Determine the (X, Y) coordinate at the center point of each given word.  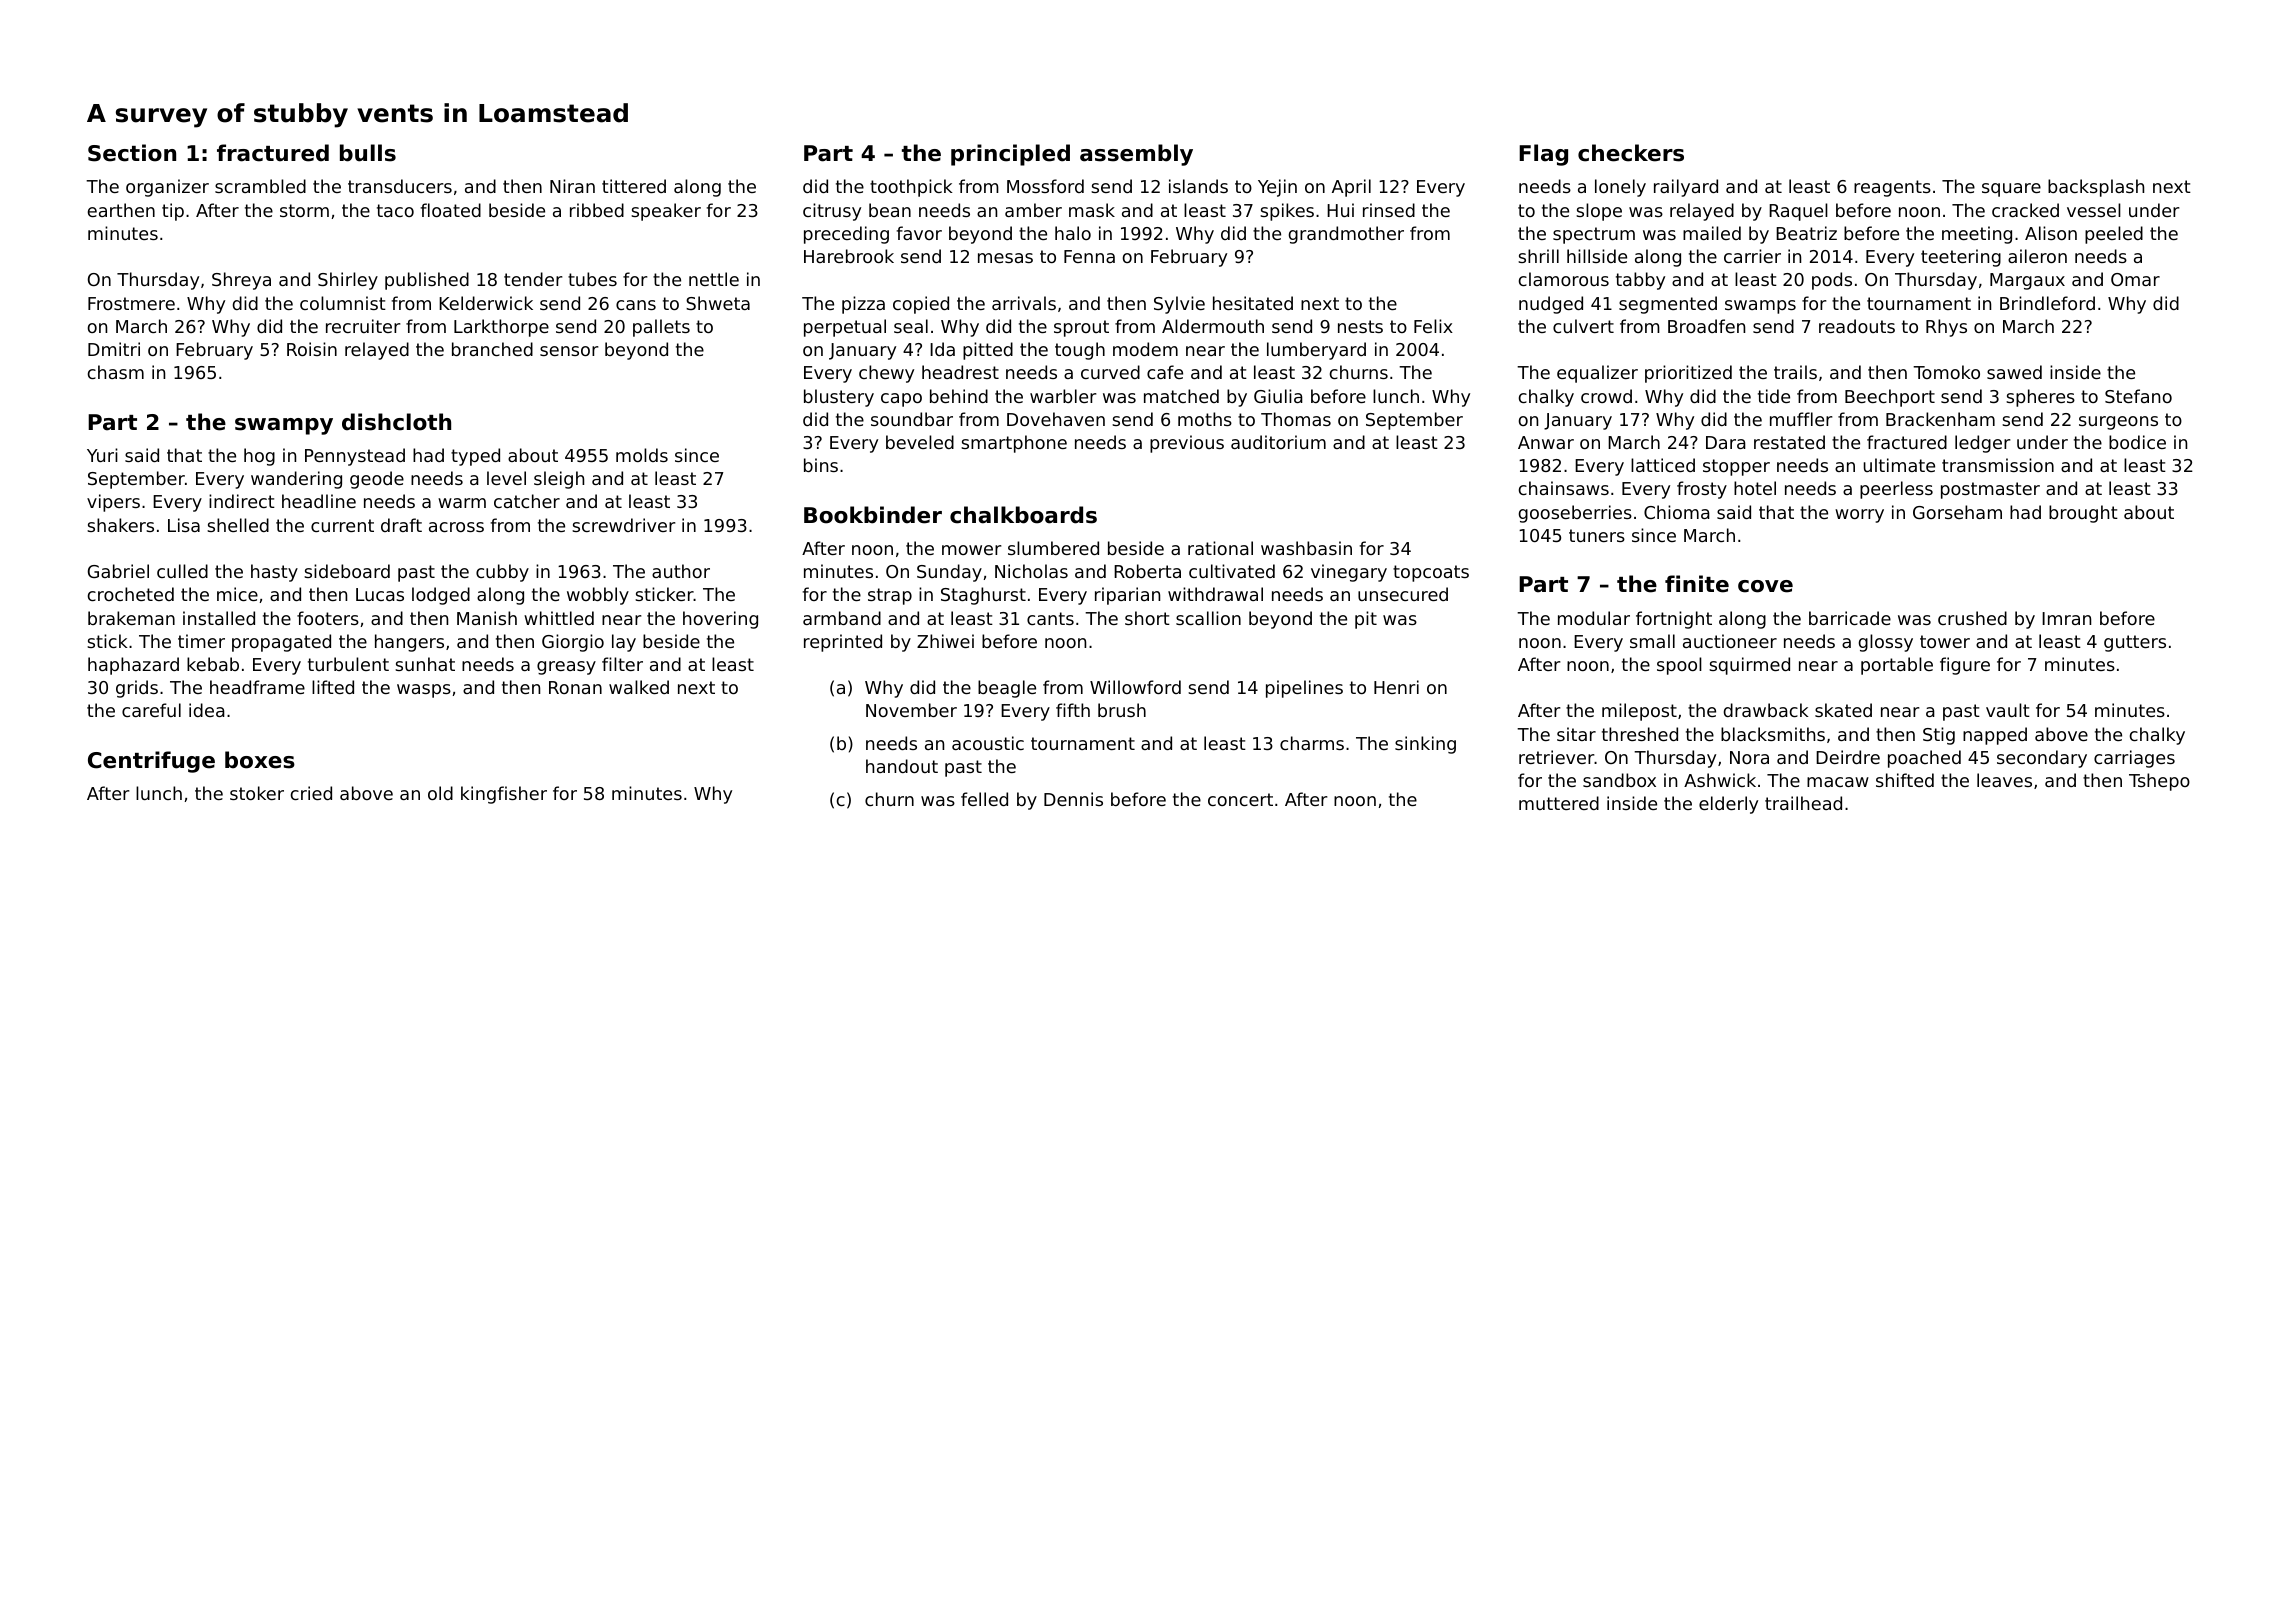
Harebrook (849, 256)
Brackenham (1940, 419)
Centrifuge (151, 762)
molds (642, 455)
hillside (1597, 256)
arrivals (1024, 303)
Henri (1396, 687)
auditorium (1278, 442)
